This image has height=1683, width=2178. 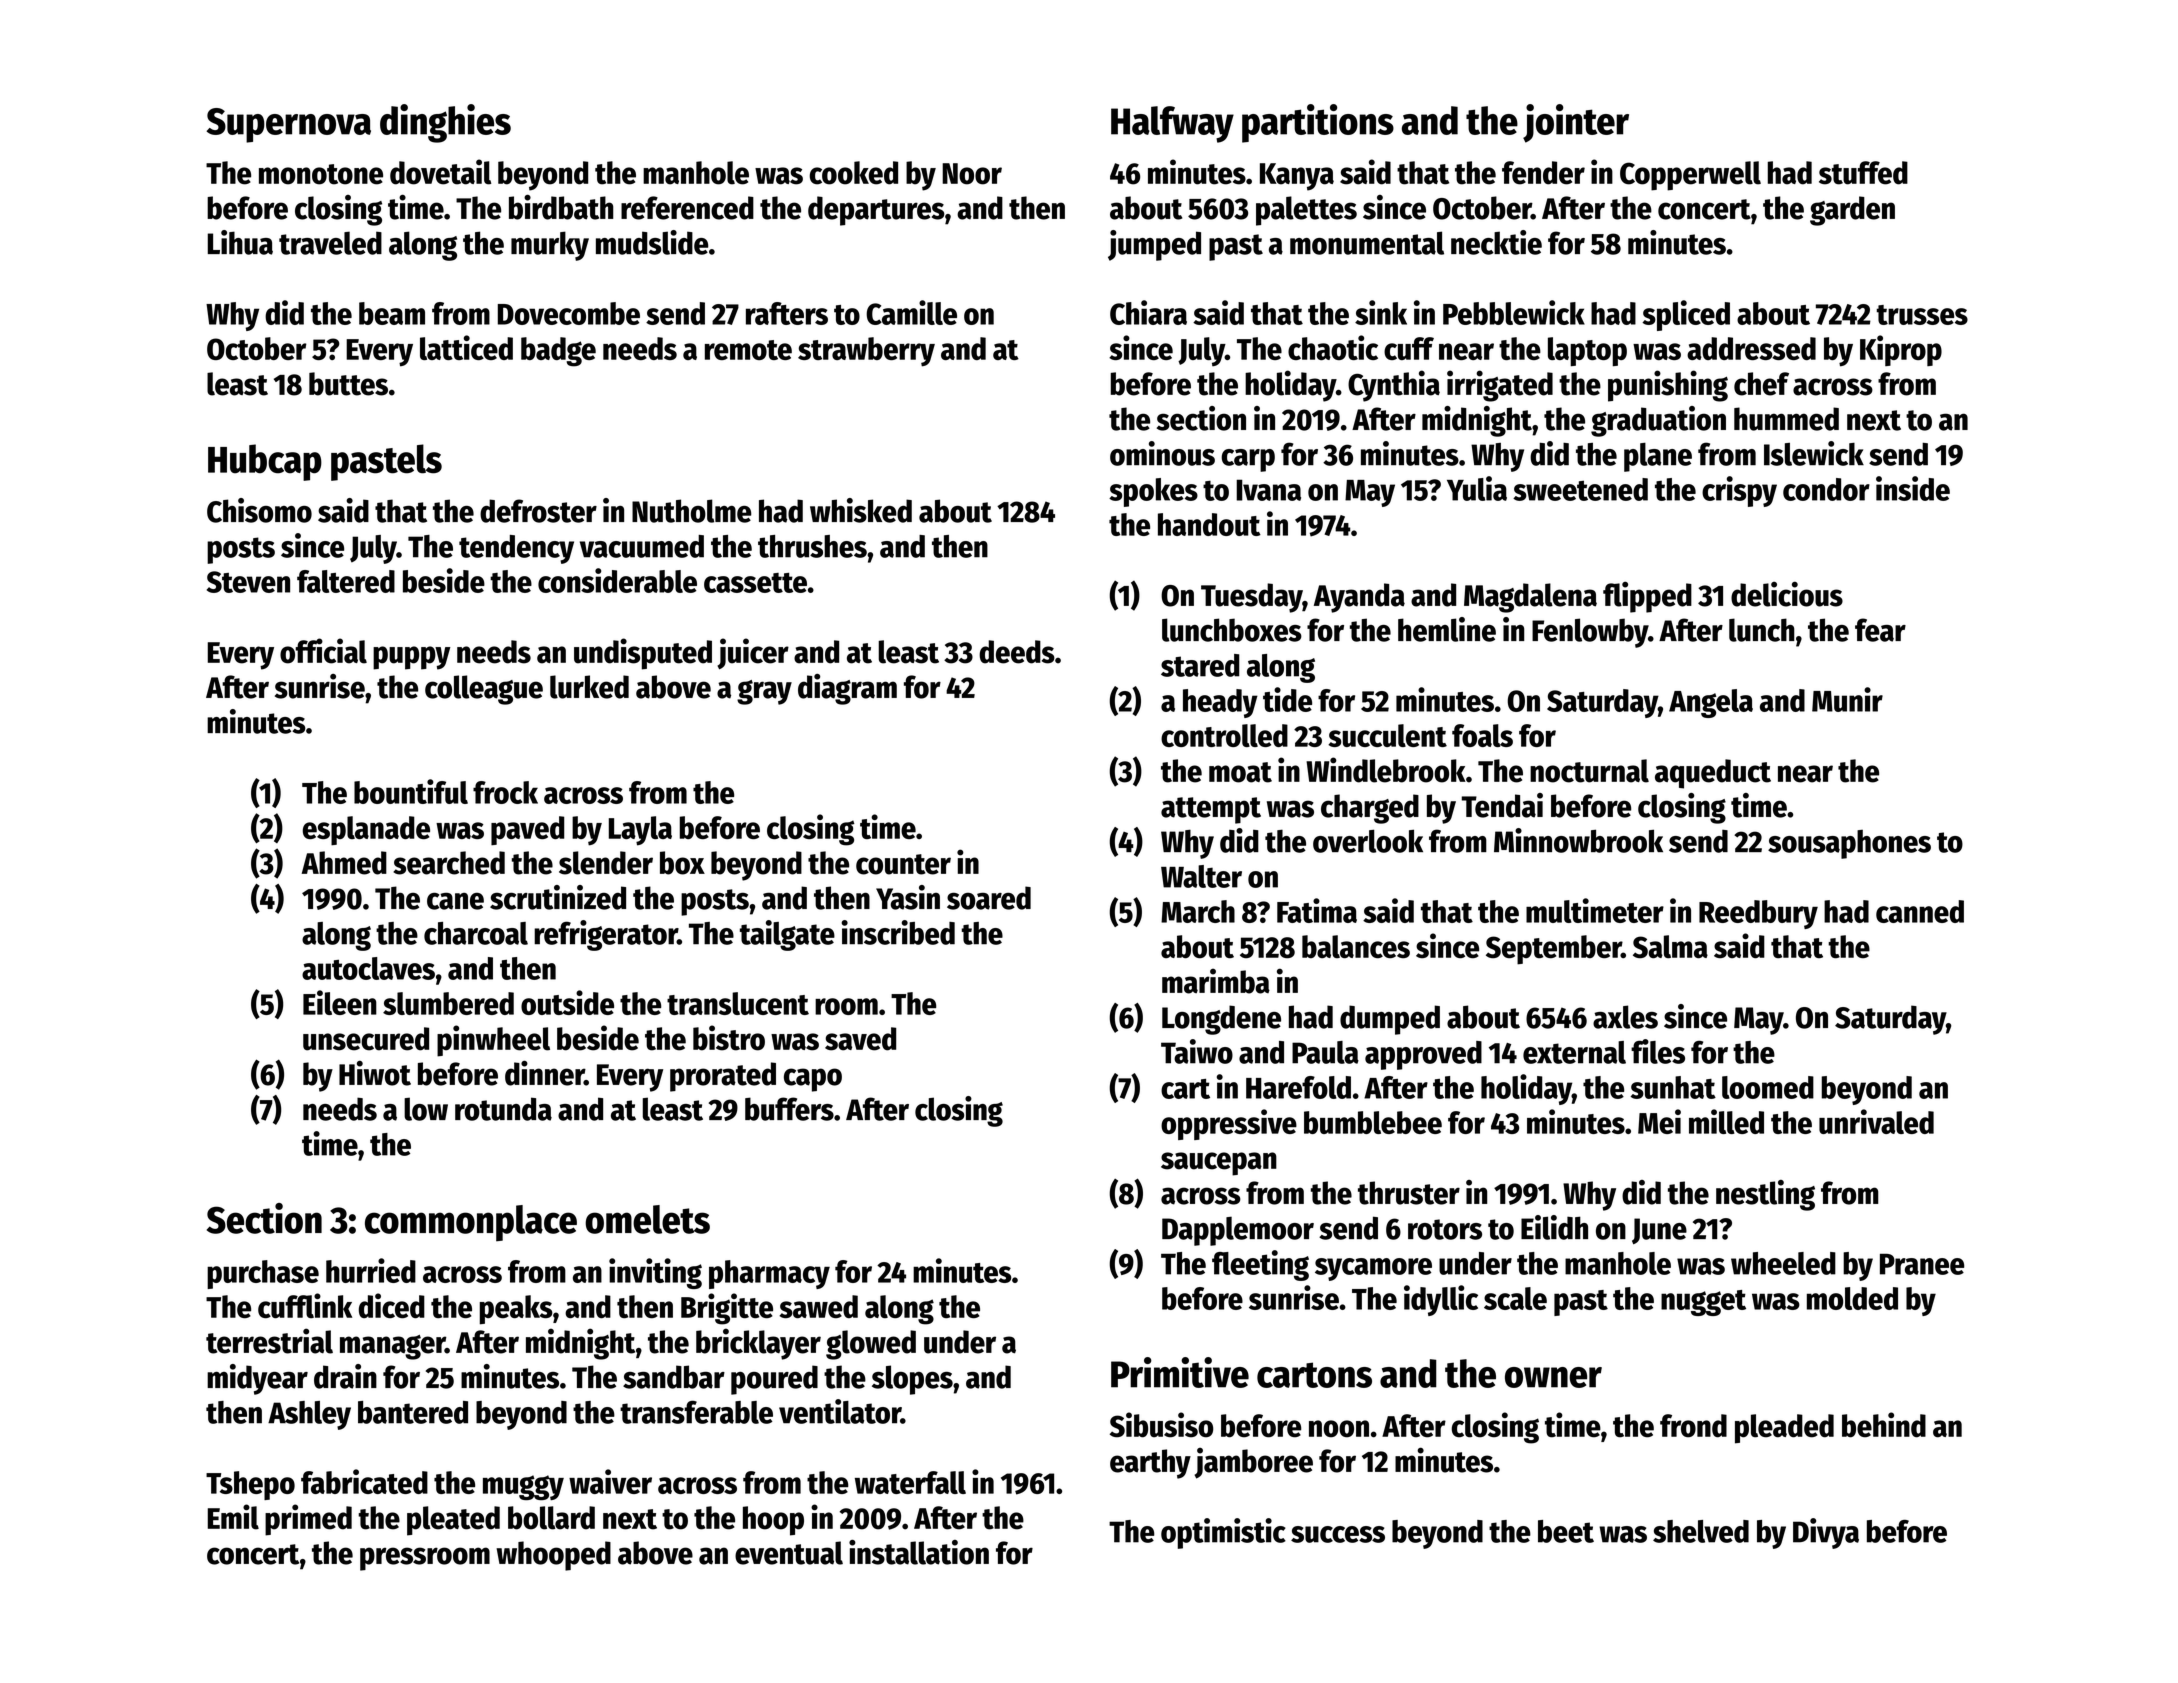 What do you see at coordinates (1161, 1425) in the image?
I see `Sibusiso` at bounding box center [1161, 1425].
